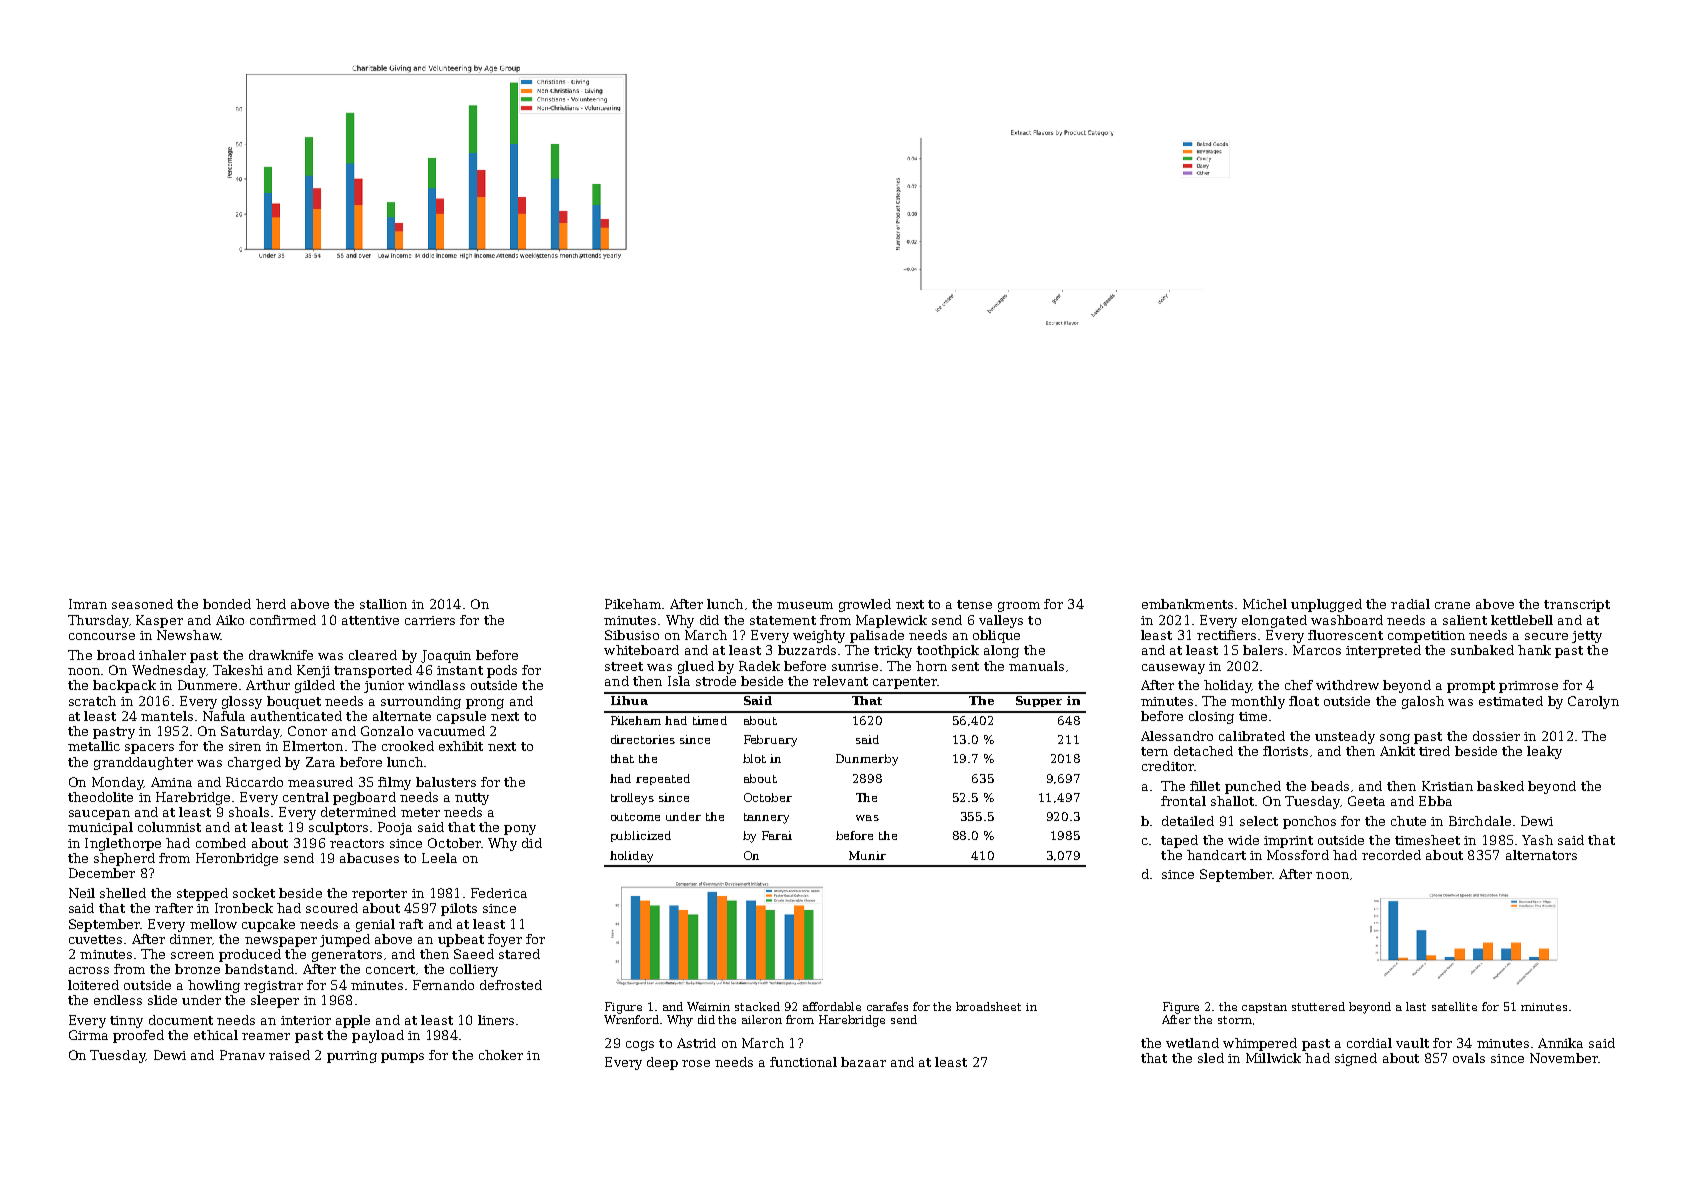 Image resolution: width=1690 pixels, height=1195 pixels. Describe the element at coordinates (102, 636) in the screenshot. I see `concourse` at that location.
